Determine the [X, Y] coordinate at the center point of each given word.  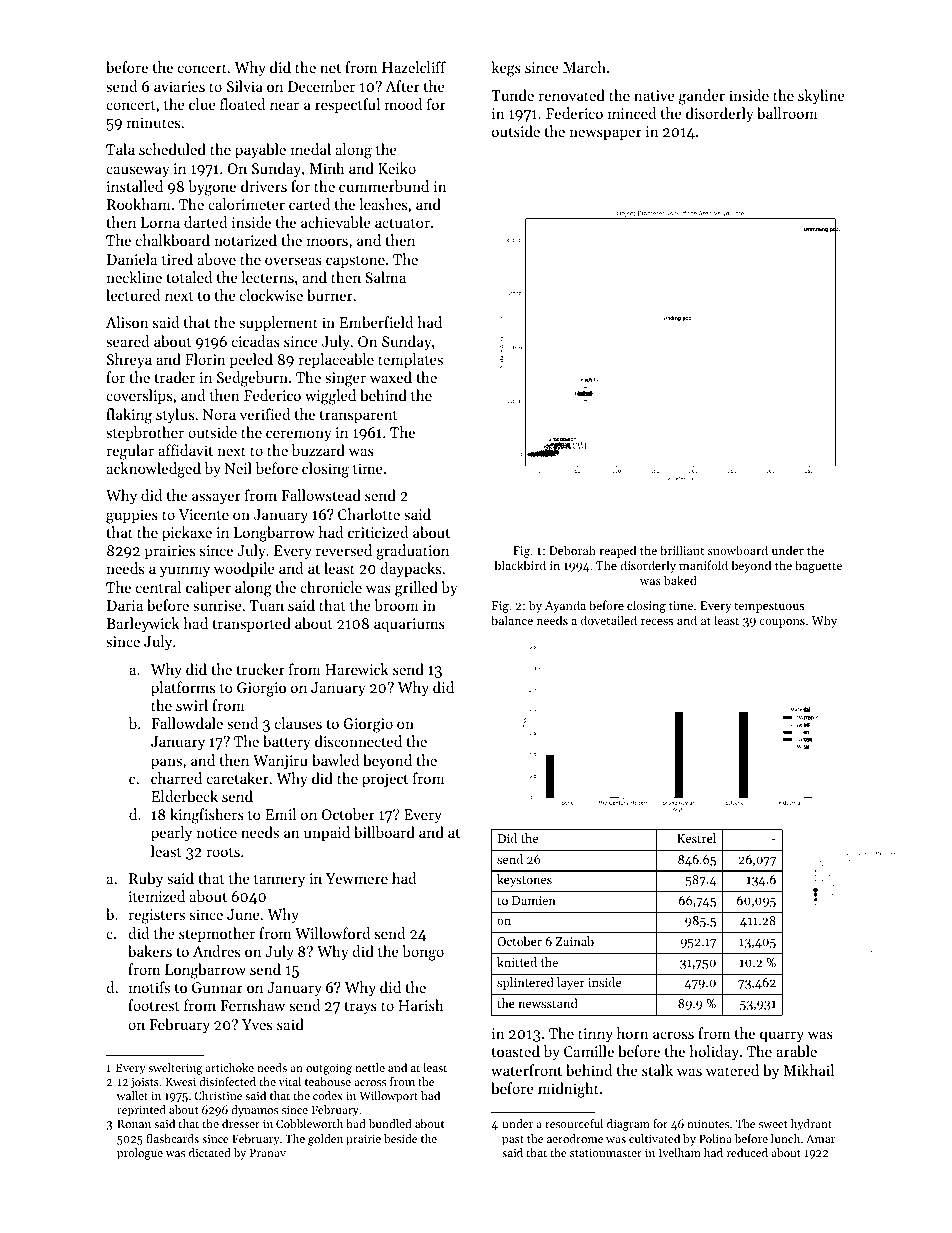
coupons [782, 623]
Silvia [245, 86]
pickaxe [187, 533]
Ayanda [565, 606]
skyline [821, 97]
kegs [506, 69]
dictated [210, 1152]
